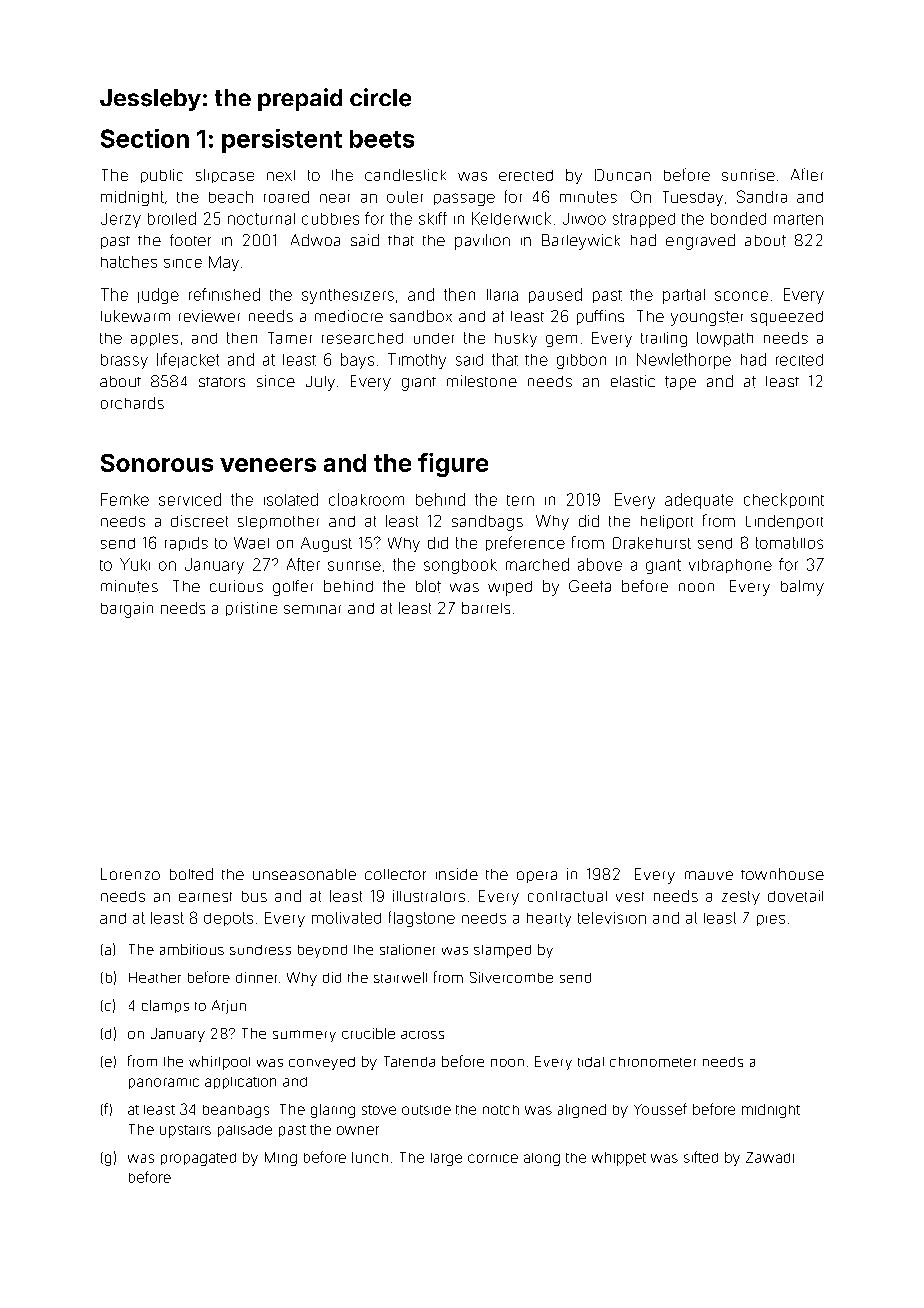 The image size is (924, 1308). I want to click on passage, so click(464, 199).
